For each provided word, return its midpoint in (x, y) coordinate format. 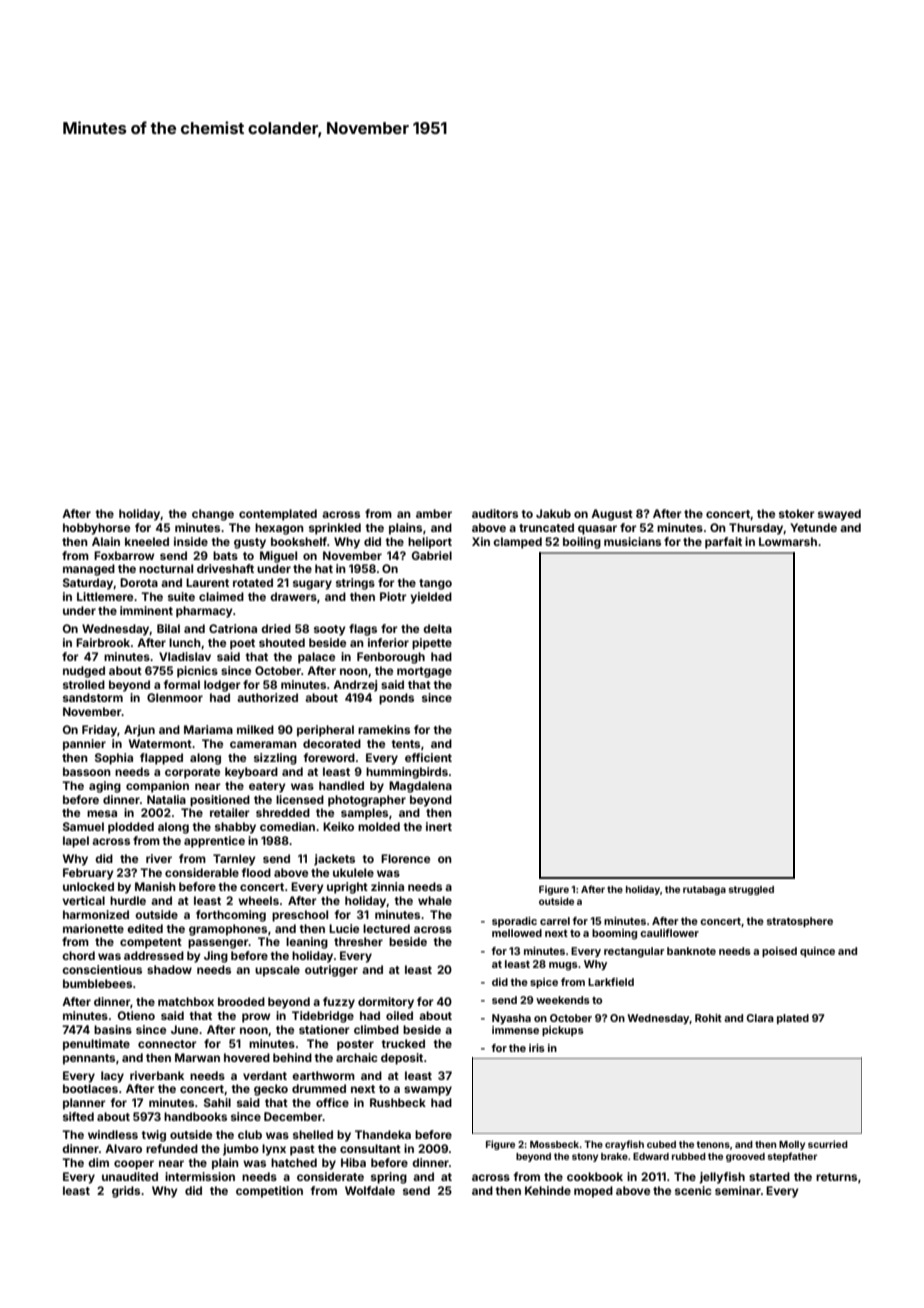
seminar (738, 1190)
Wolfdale (370, 1190)
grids (126, 1192)
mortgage (424, 672)
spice (544, 983)
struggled (751, 890)
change (213, 515)
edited (145, 928)
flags (363, 630)
